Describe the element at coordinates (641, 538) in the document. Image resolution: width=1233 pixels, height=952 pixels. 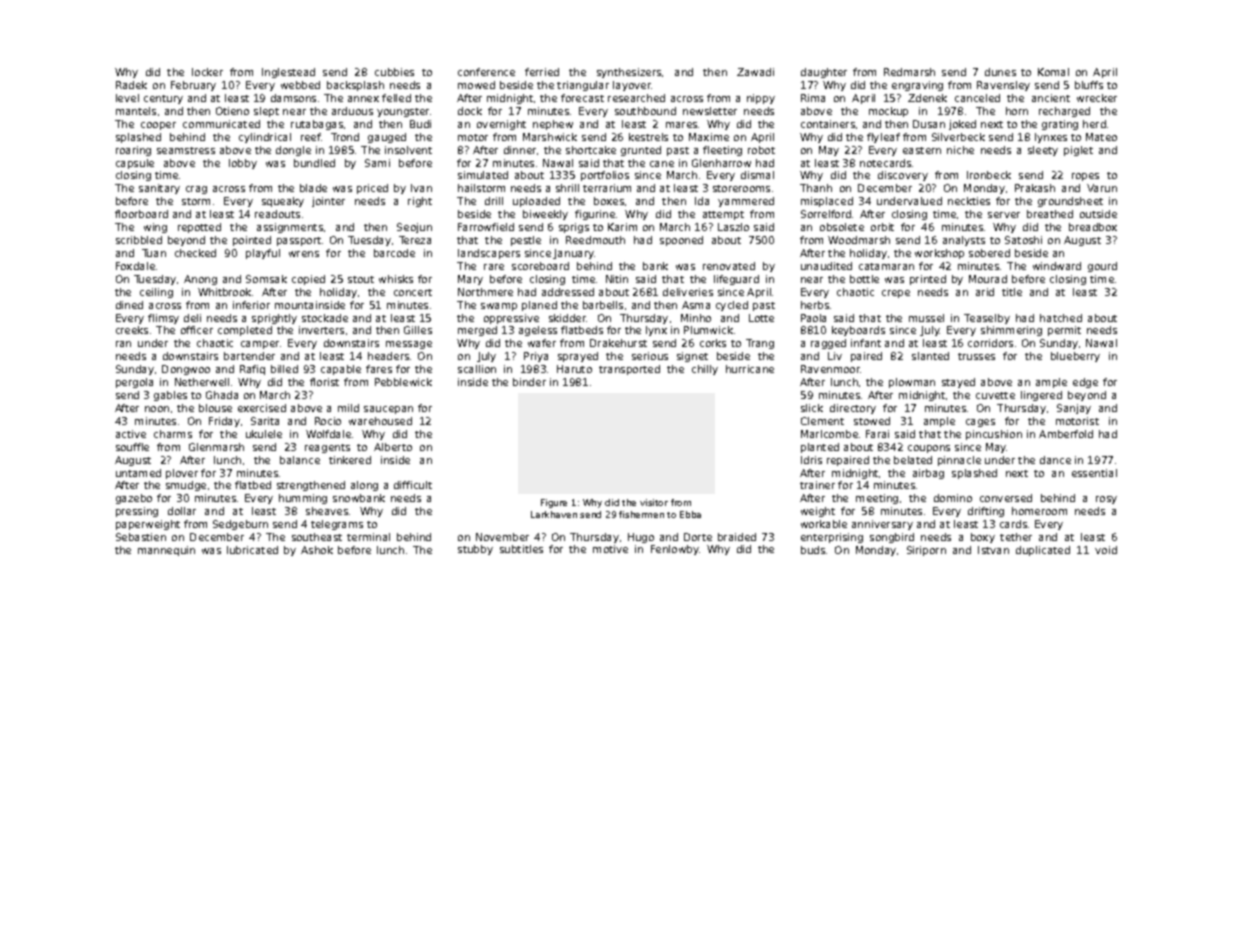
I see `Hugo` at that location.
